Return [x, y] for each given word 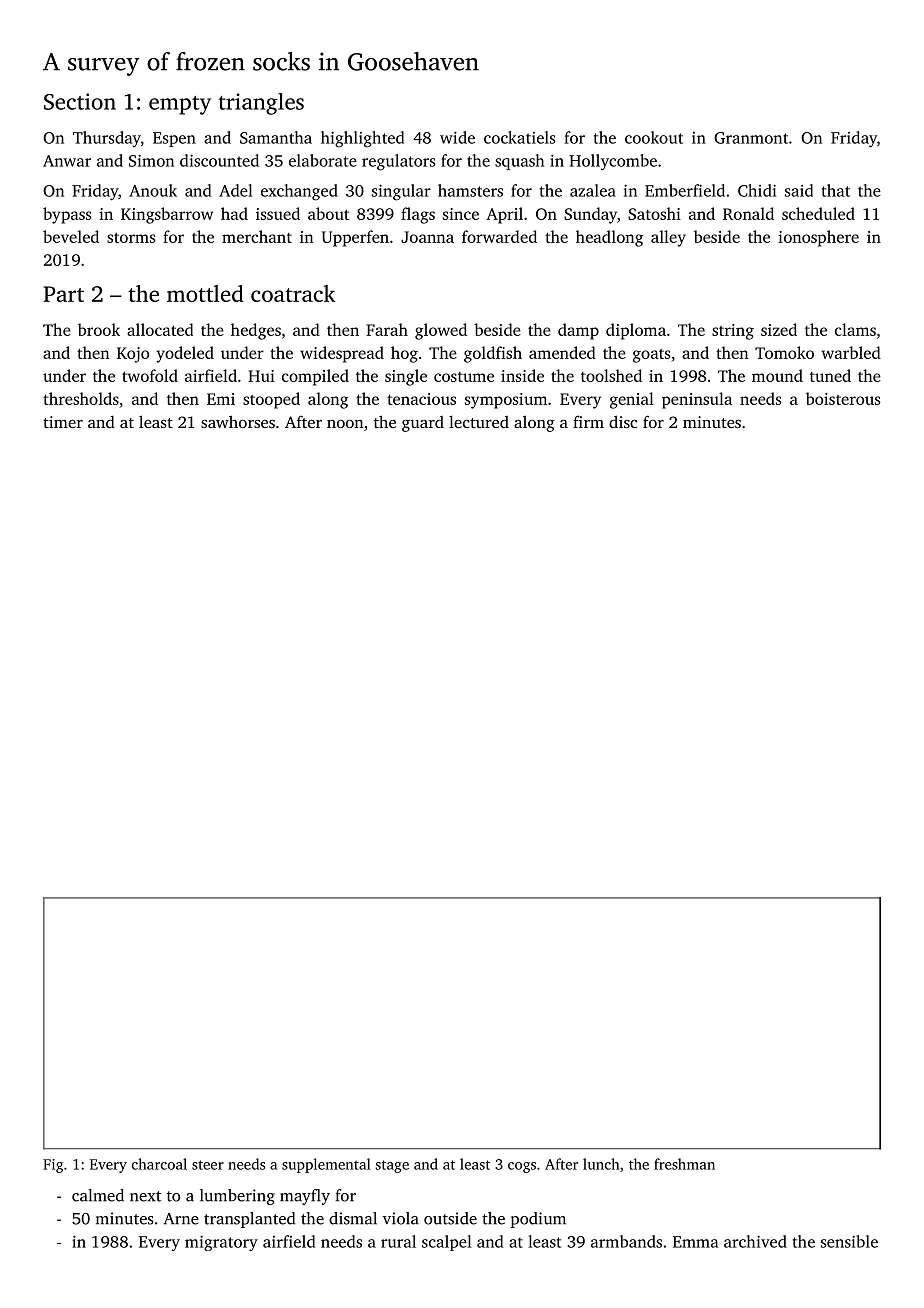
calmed [98, 1195]
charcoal [159, 1164]
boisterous [843, 398]
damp [578, 331]
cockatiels [519, 137]
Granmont [751, 138]
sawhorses [238, 421]
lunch [601, 1164]
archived [755, 1241]
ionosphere [818, 238]
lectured [479, 421]
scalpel [447, 1243]
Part [64, 294]
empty [180, 105]
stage [392, 1166]
